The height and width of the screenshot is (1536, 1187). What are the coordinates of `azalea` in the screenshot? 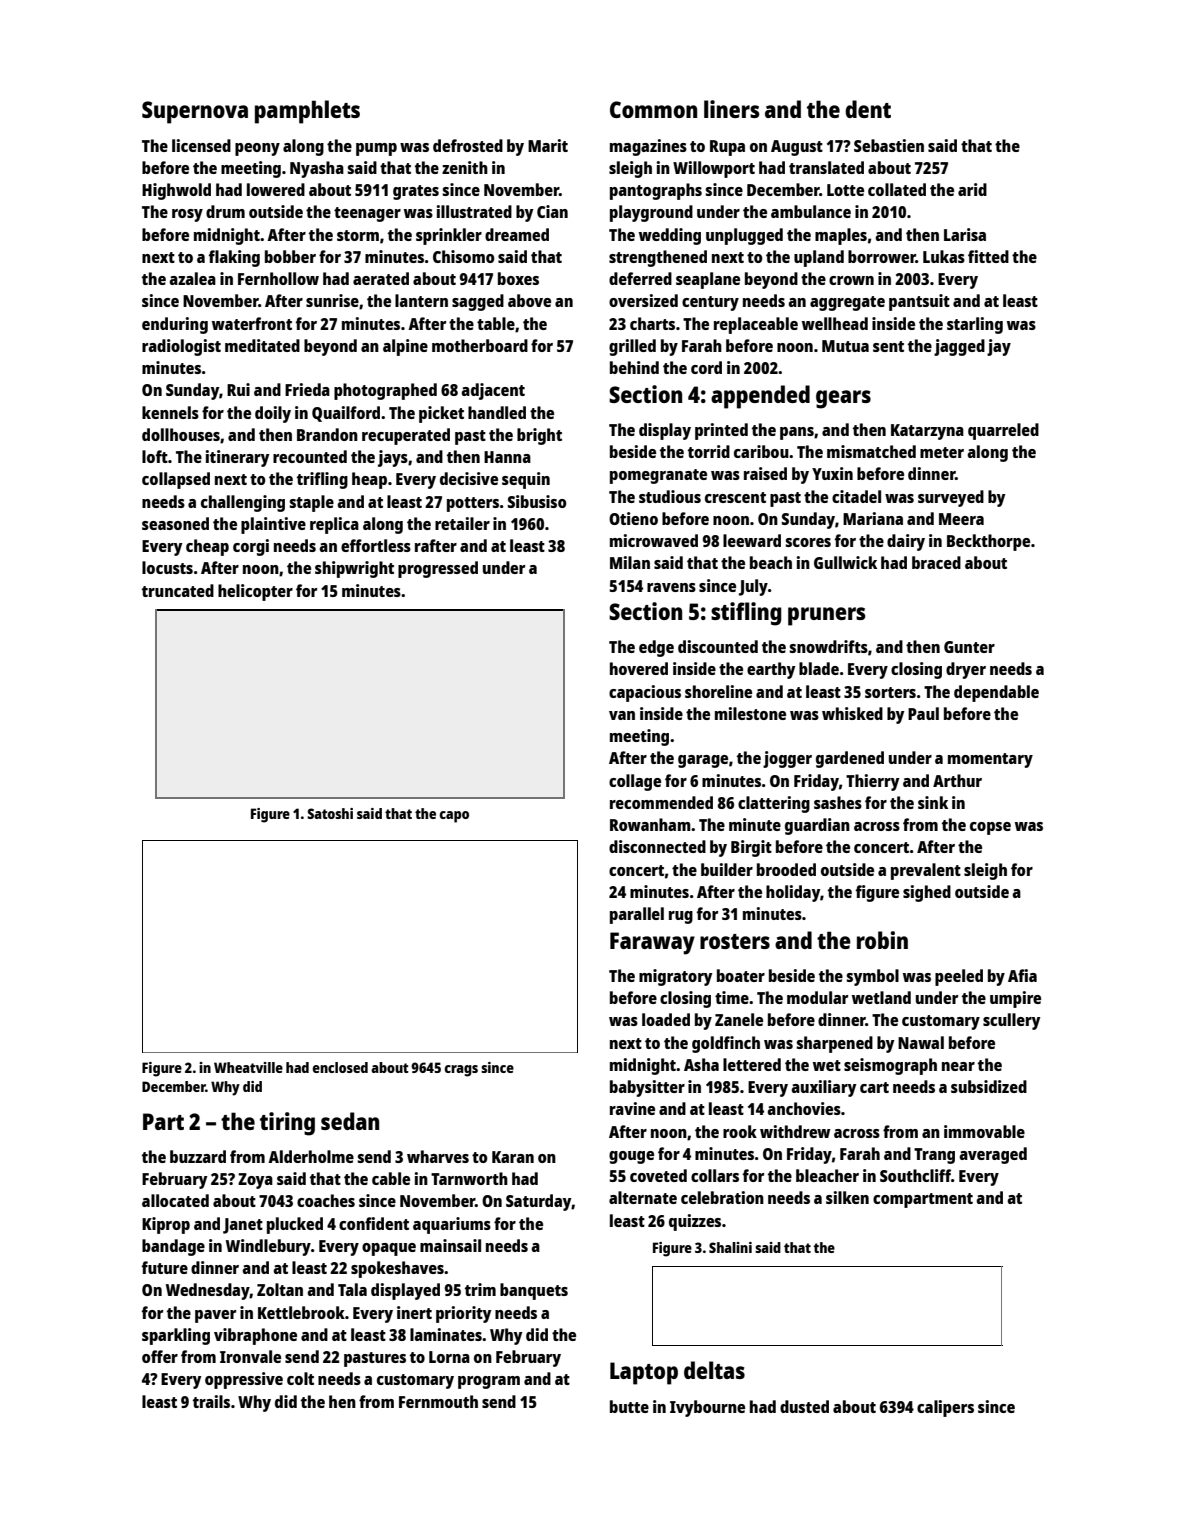 It's located at (192, 278).
